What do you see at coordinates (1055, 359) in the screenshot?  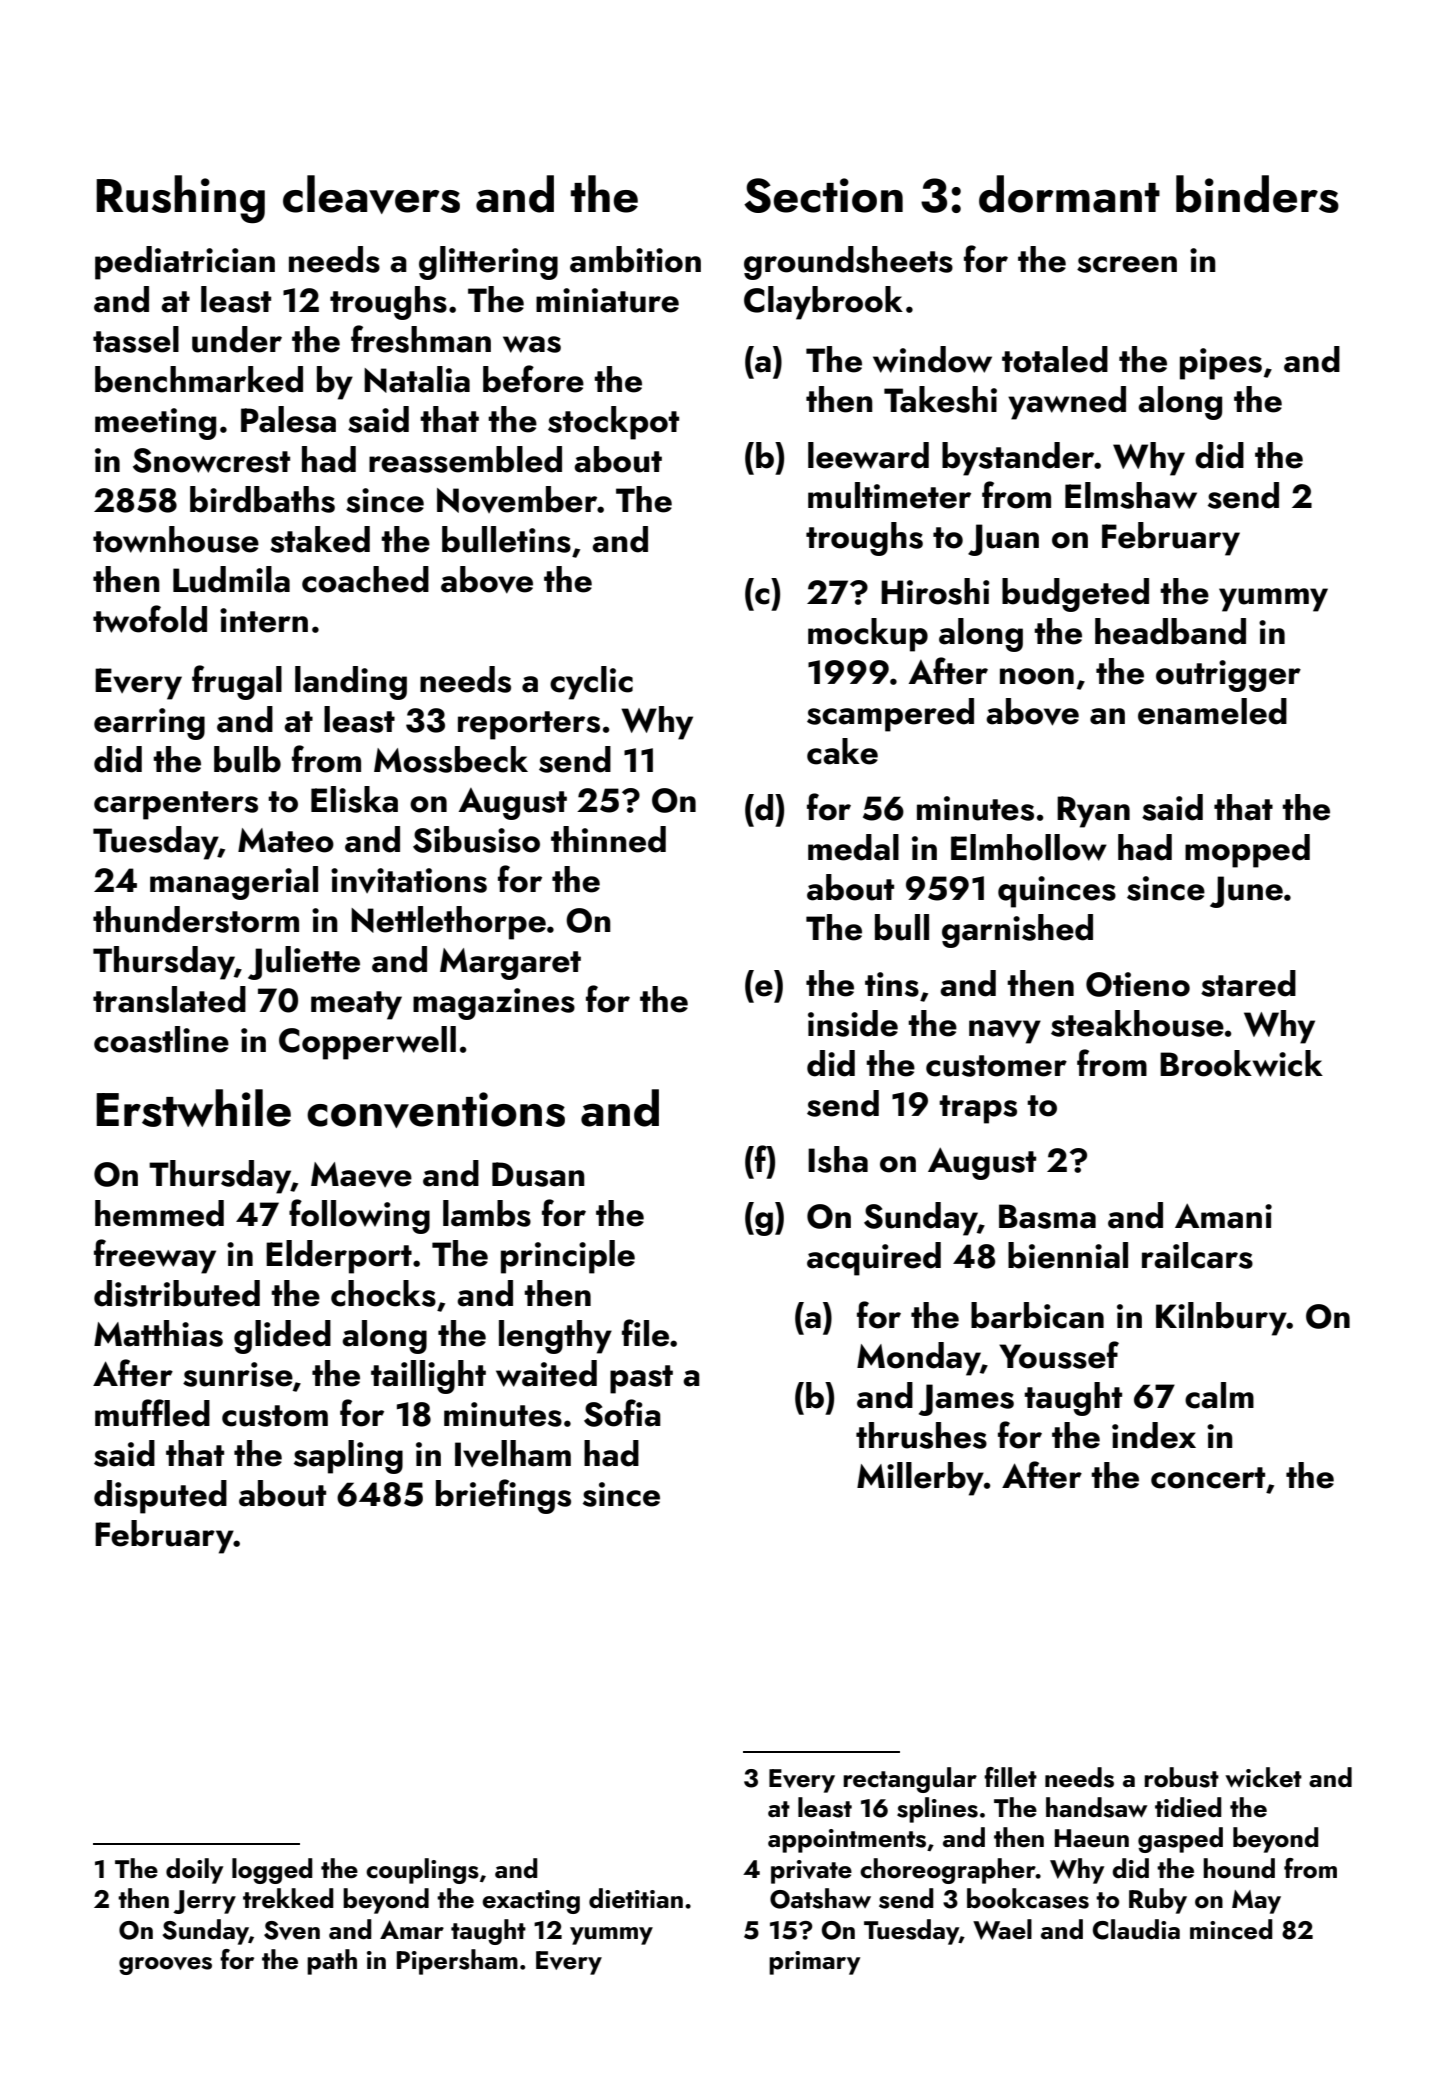 I see `totaled` at bounding box center [1055, 359].
